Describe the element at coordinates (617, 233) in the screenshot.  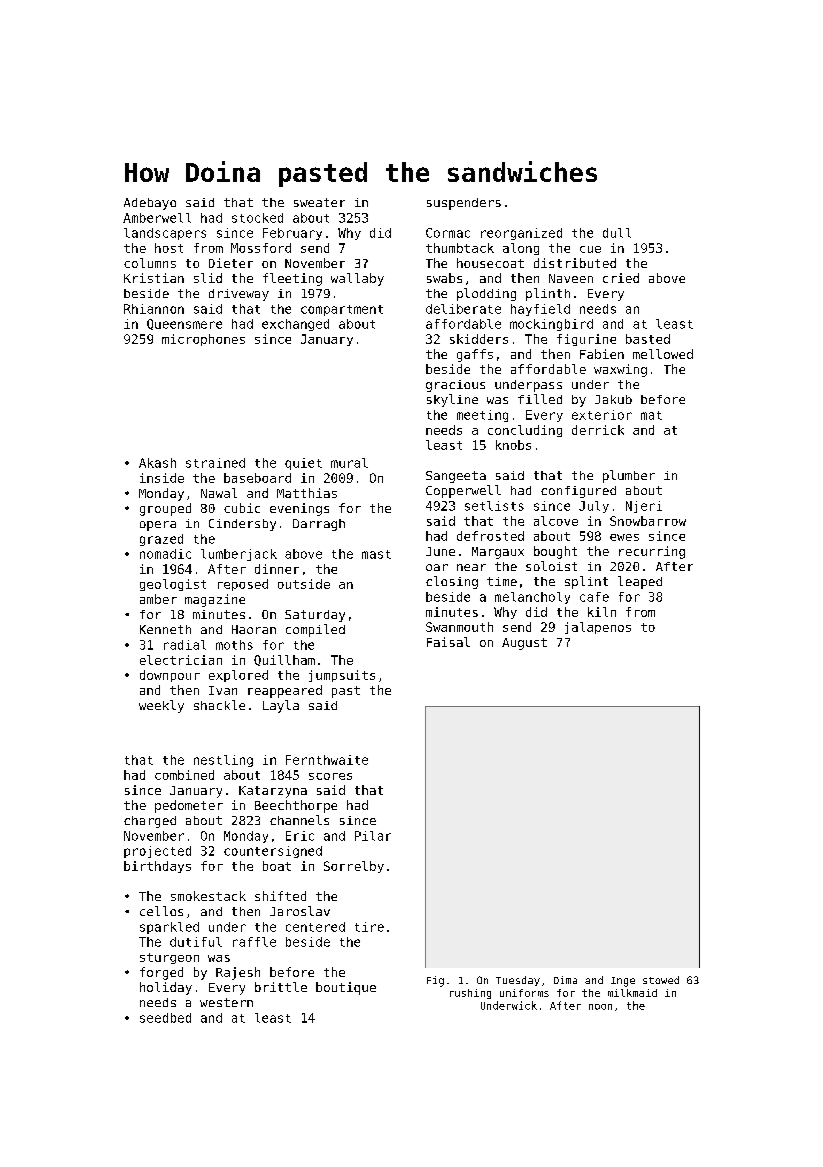
I see `dull` at that location.
